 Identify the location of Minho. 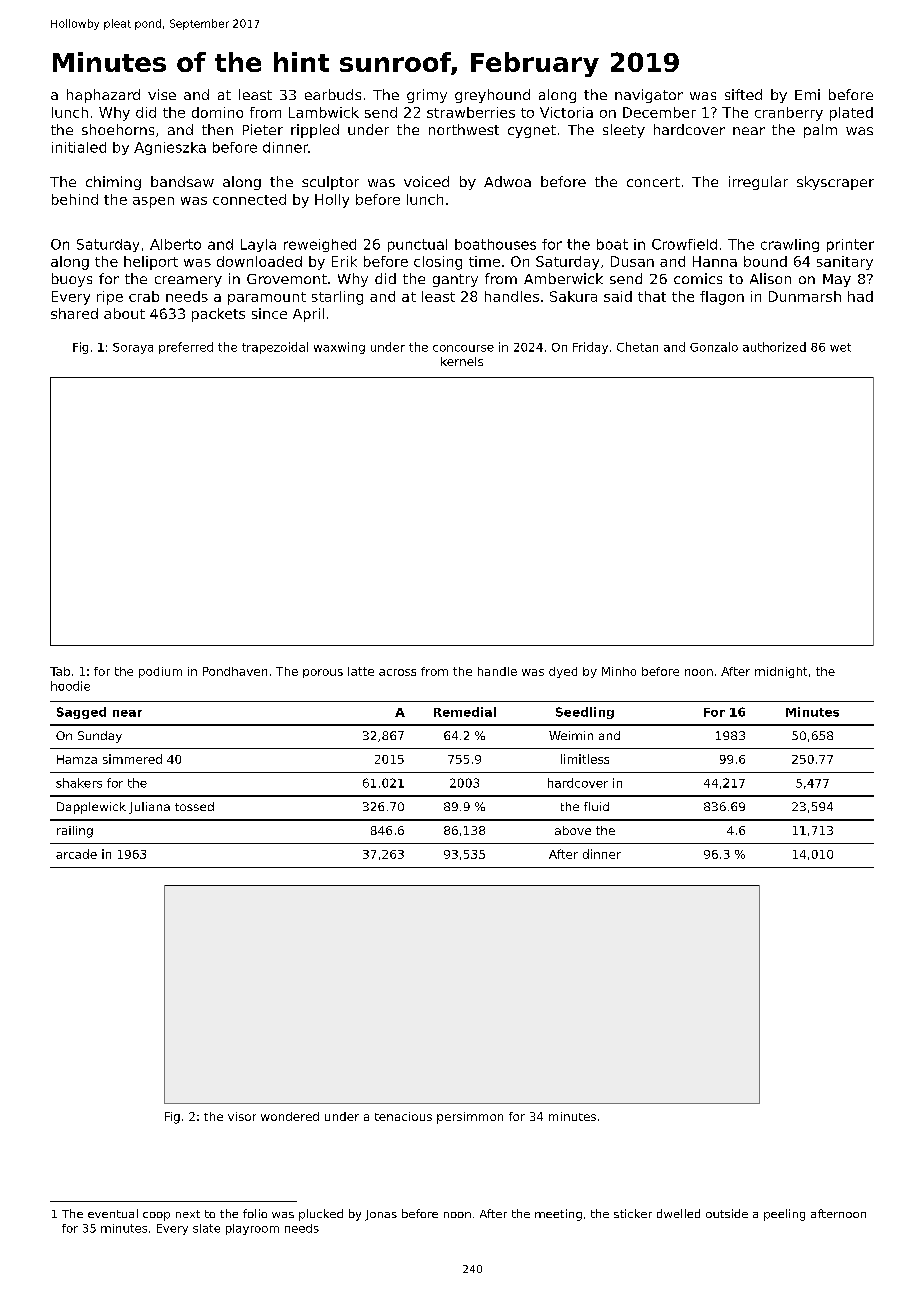
(619, 671).
